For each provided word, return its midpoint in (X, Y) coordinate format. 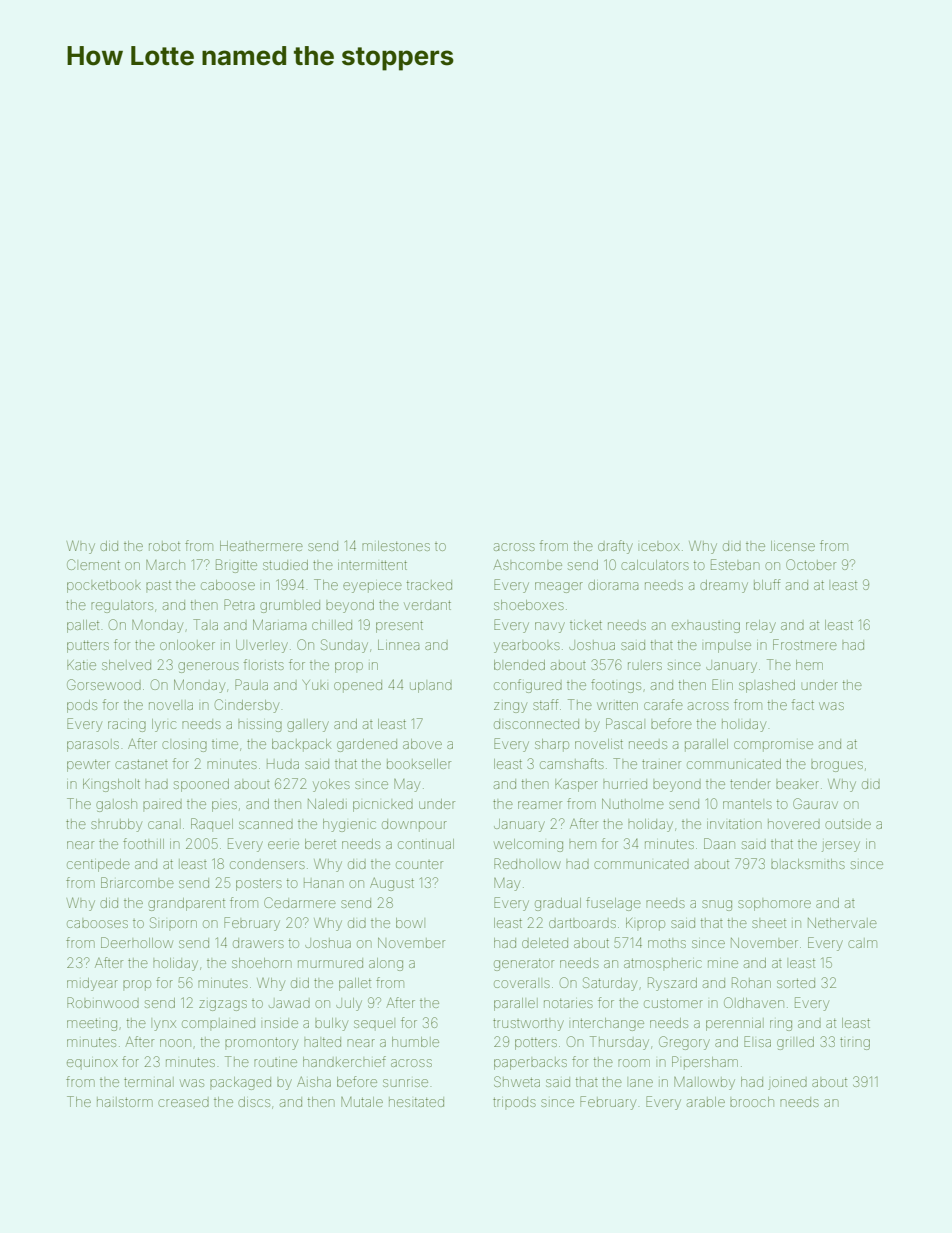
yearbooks (527, 647)
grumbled (290, 606)
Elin (722, 684)
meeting (92, 1025)
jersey (841, 846)
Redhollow (527, 863)
